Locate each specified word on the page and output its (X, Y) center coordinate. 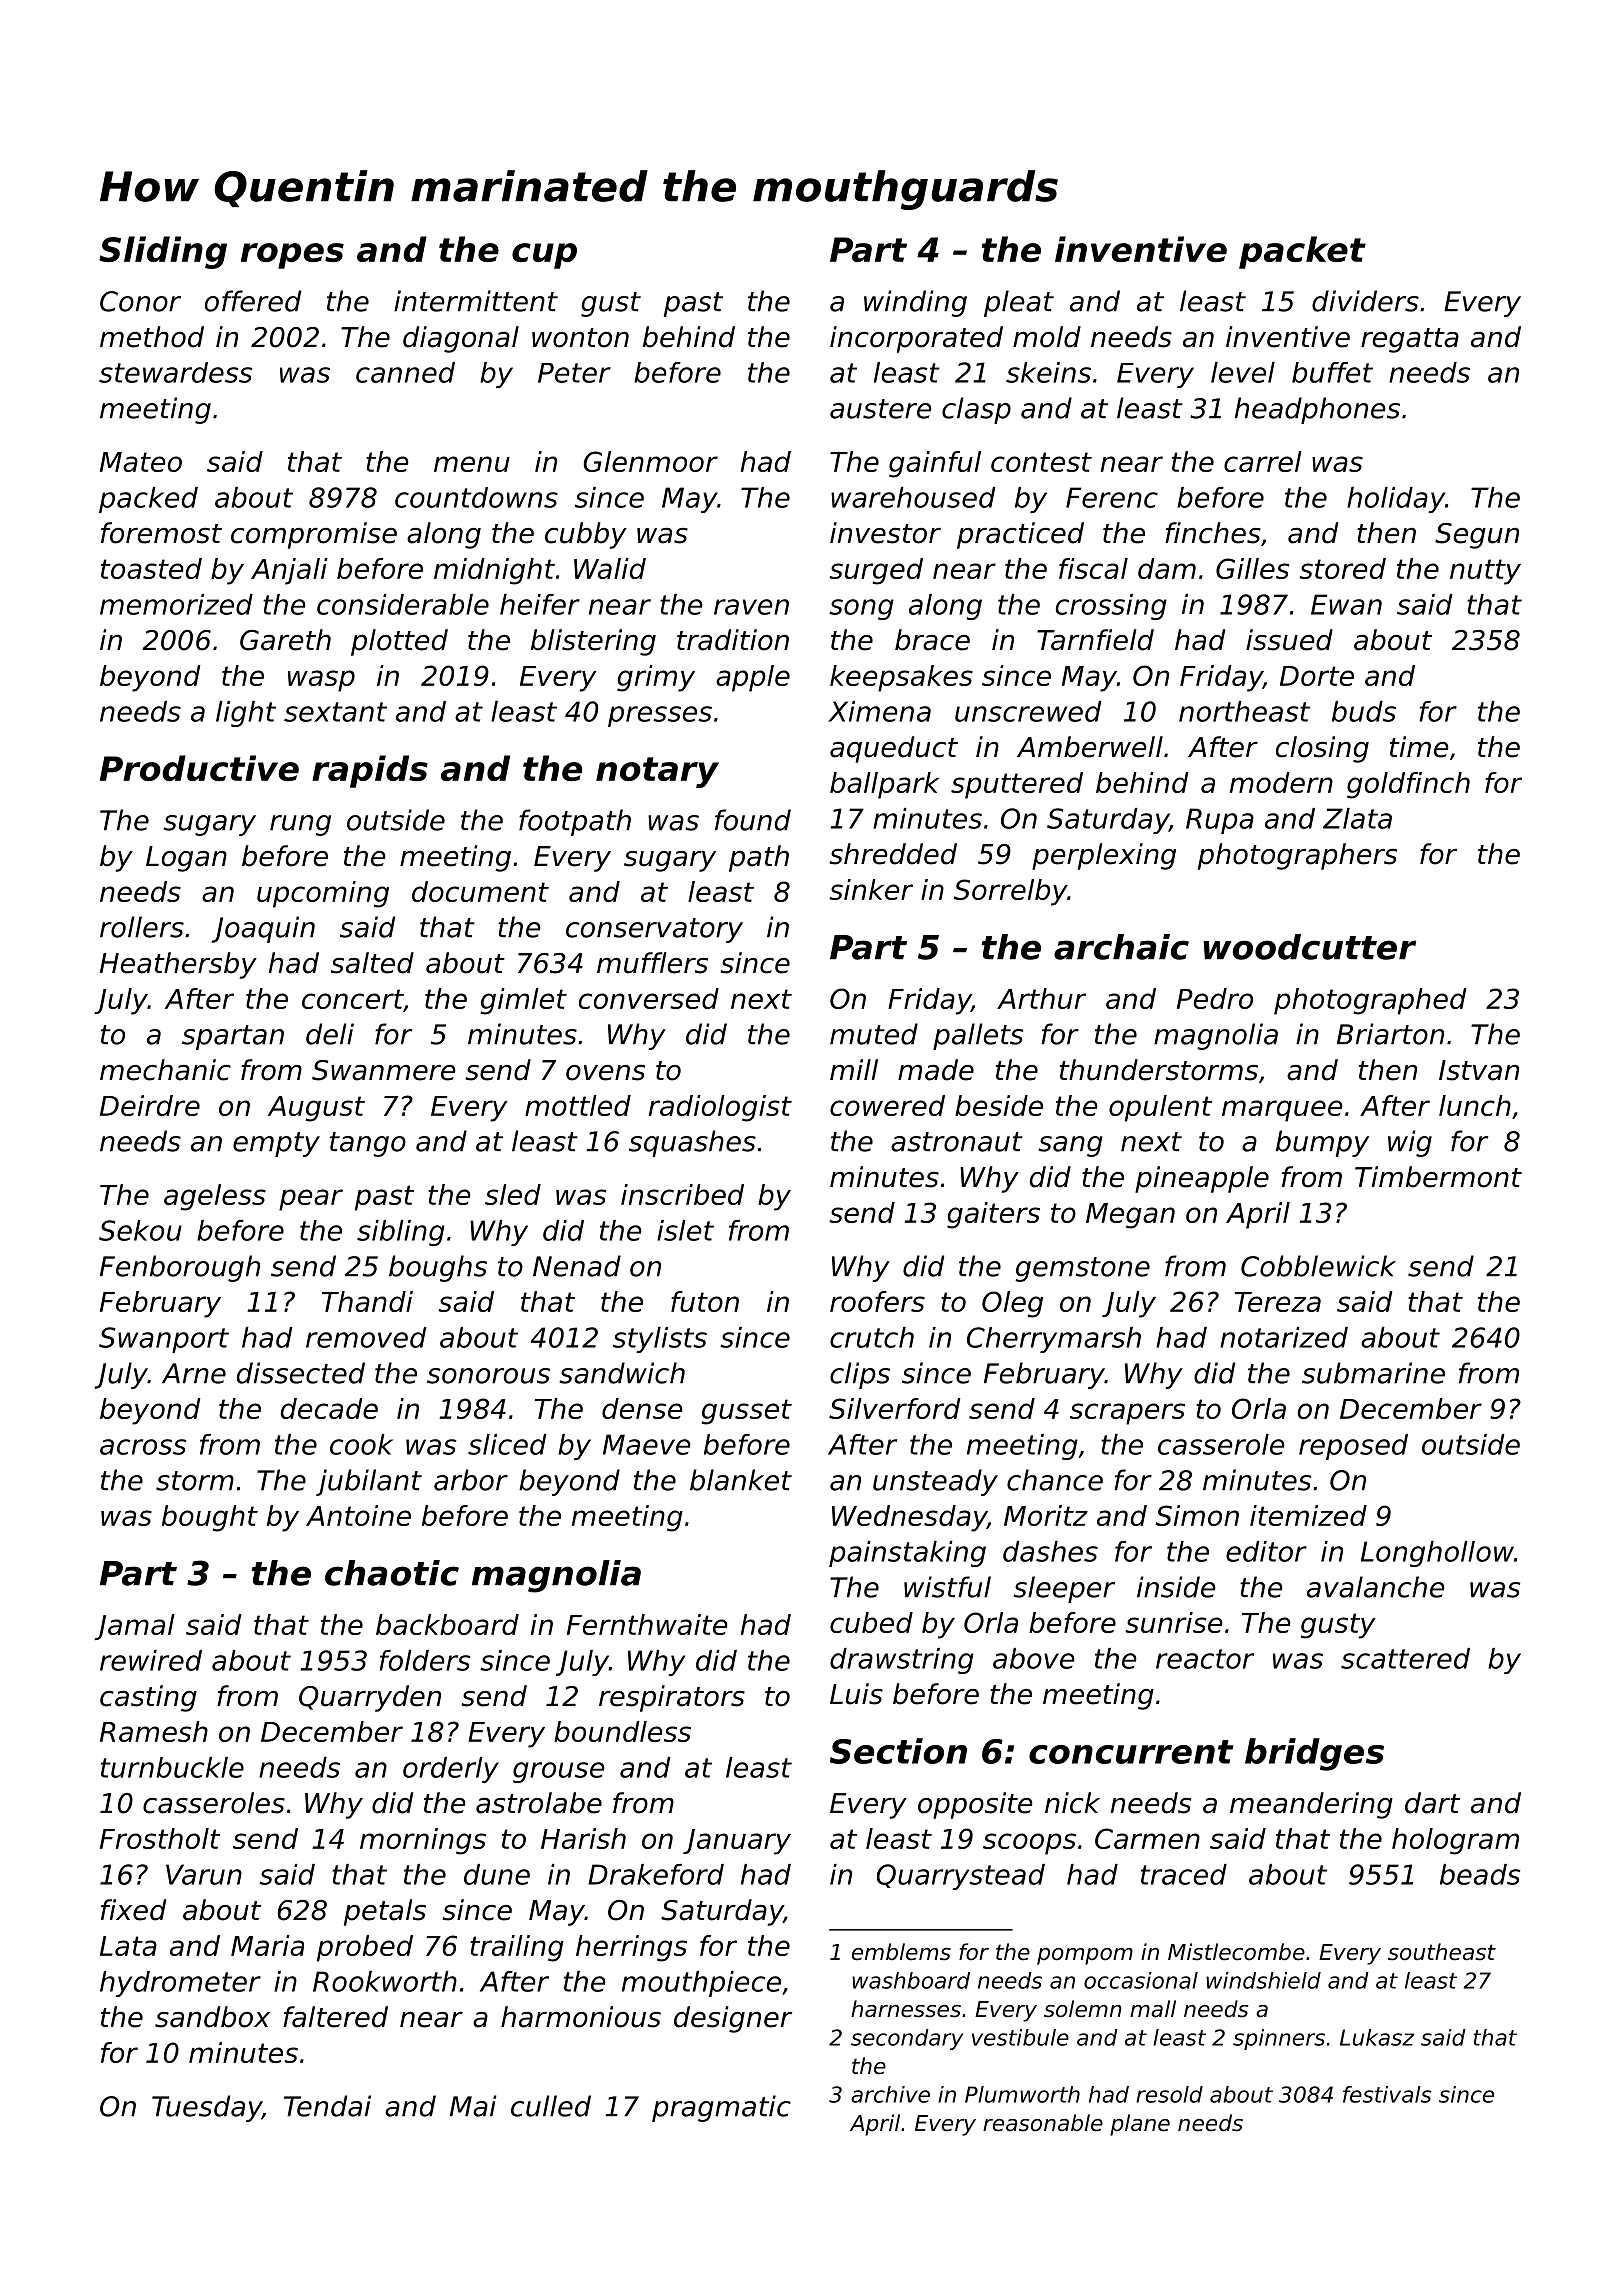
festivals (1387, 2094)
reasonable (1043, 2123)
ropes (292, 256)
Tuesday (207, 2108)
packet (1302, 252)
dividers (1365, 301)
